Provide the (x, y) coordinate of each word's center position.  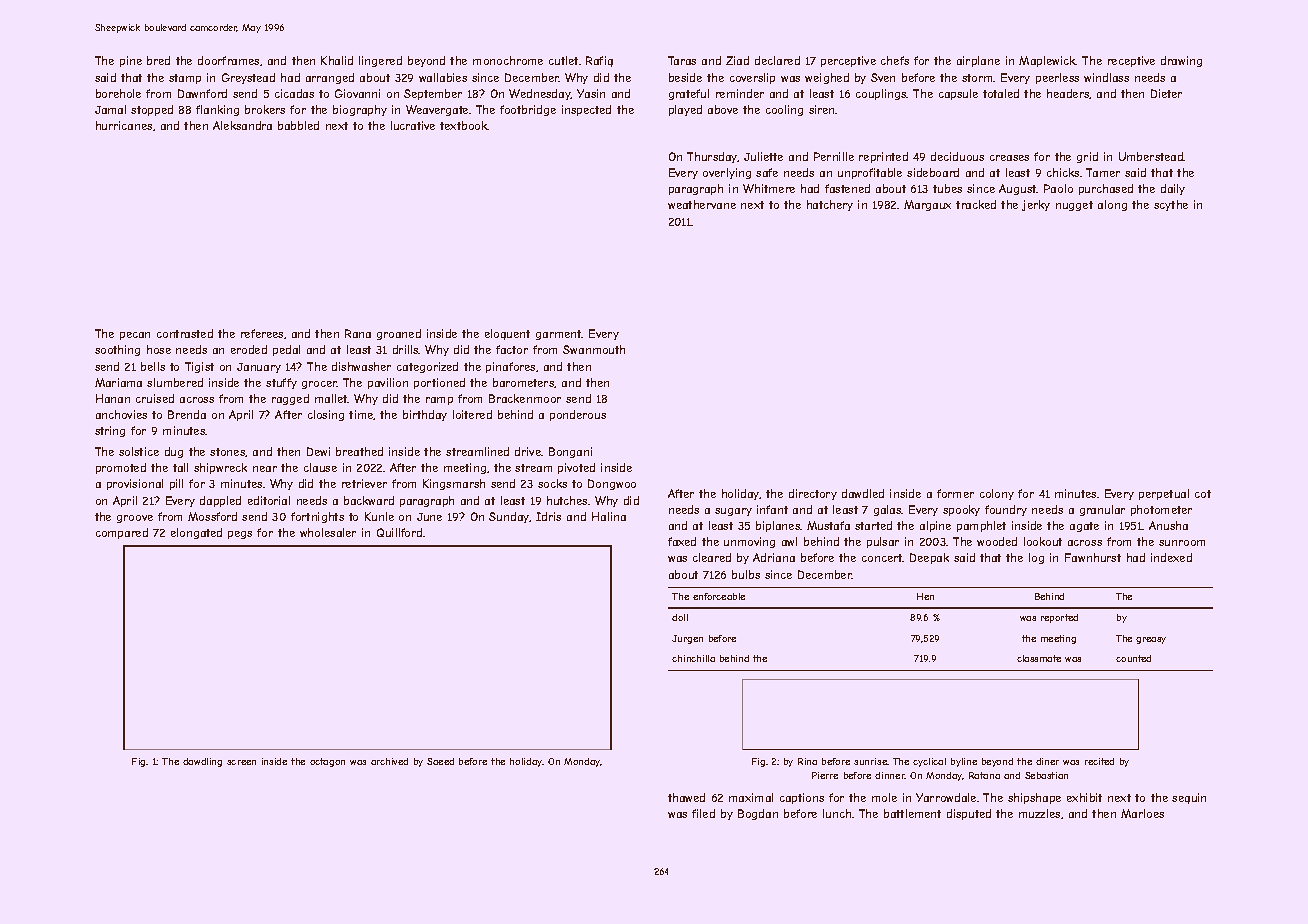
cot (1203, 494)
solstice (139, 451)
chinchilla (693, 658)
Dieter (1166, 93)
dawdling (202, 762)
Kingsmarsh (454, 484)
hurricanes (124, 125)
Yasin (591, 93)
